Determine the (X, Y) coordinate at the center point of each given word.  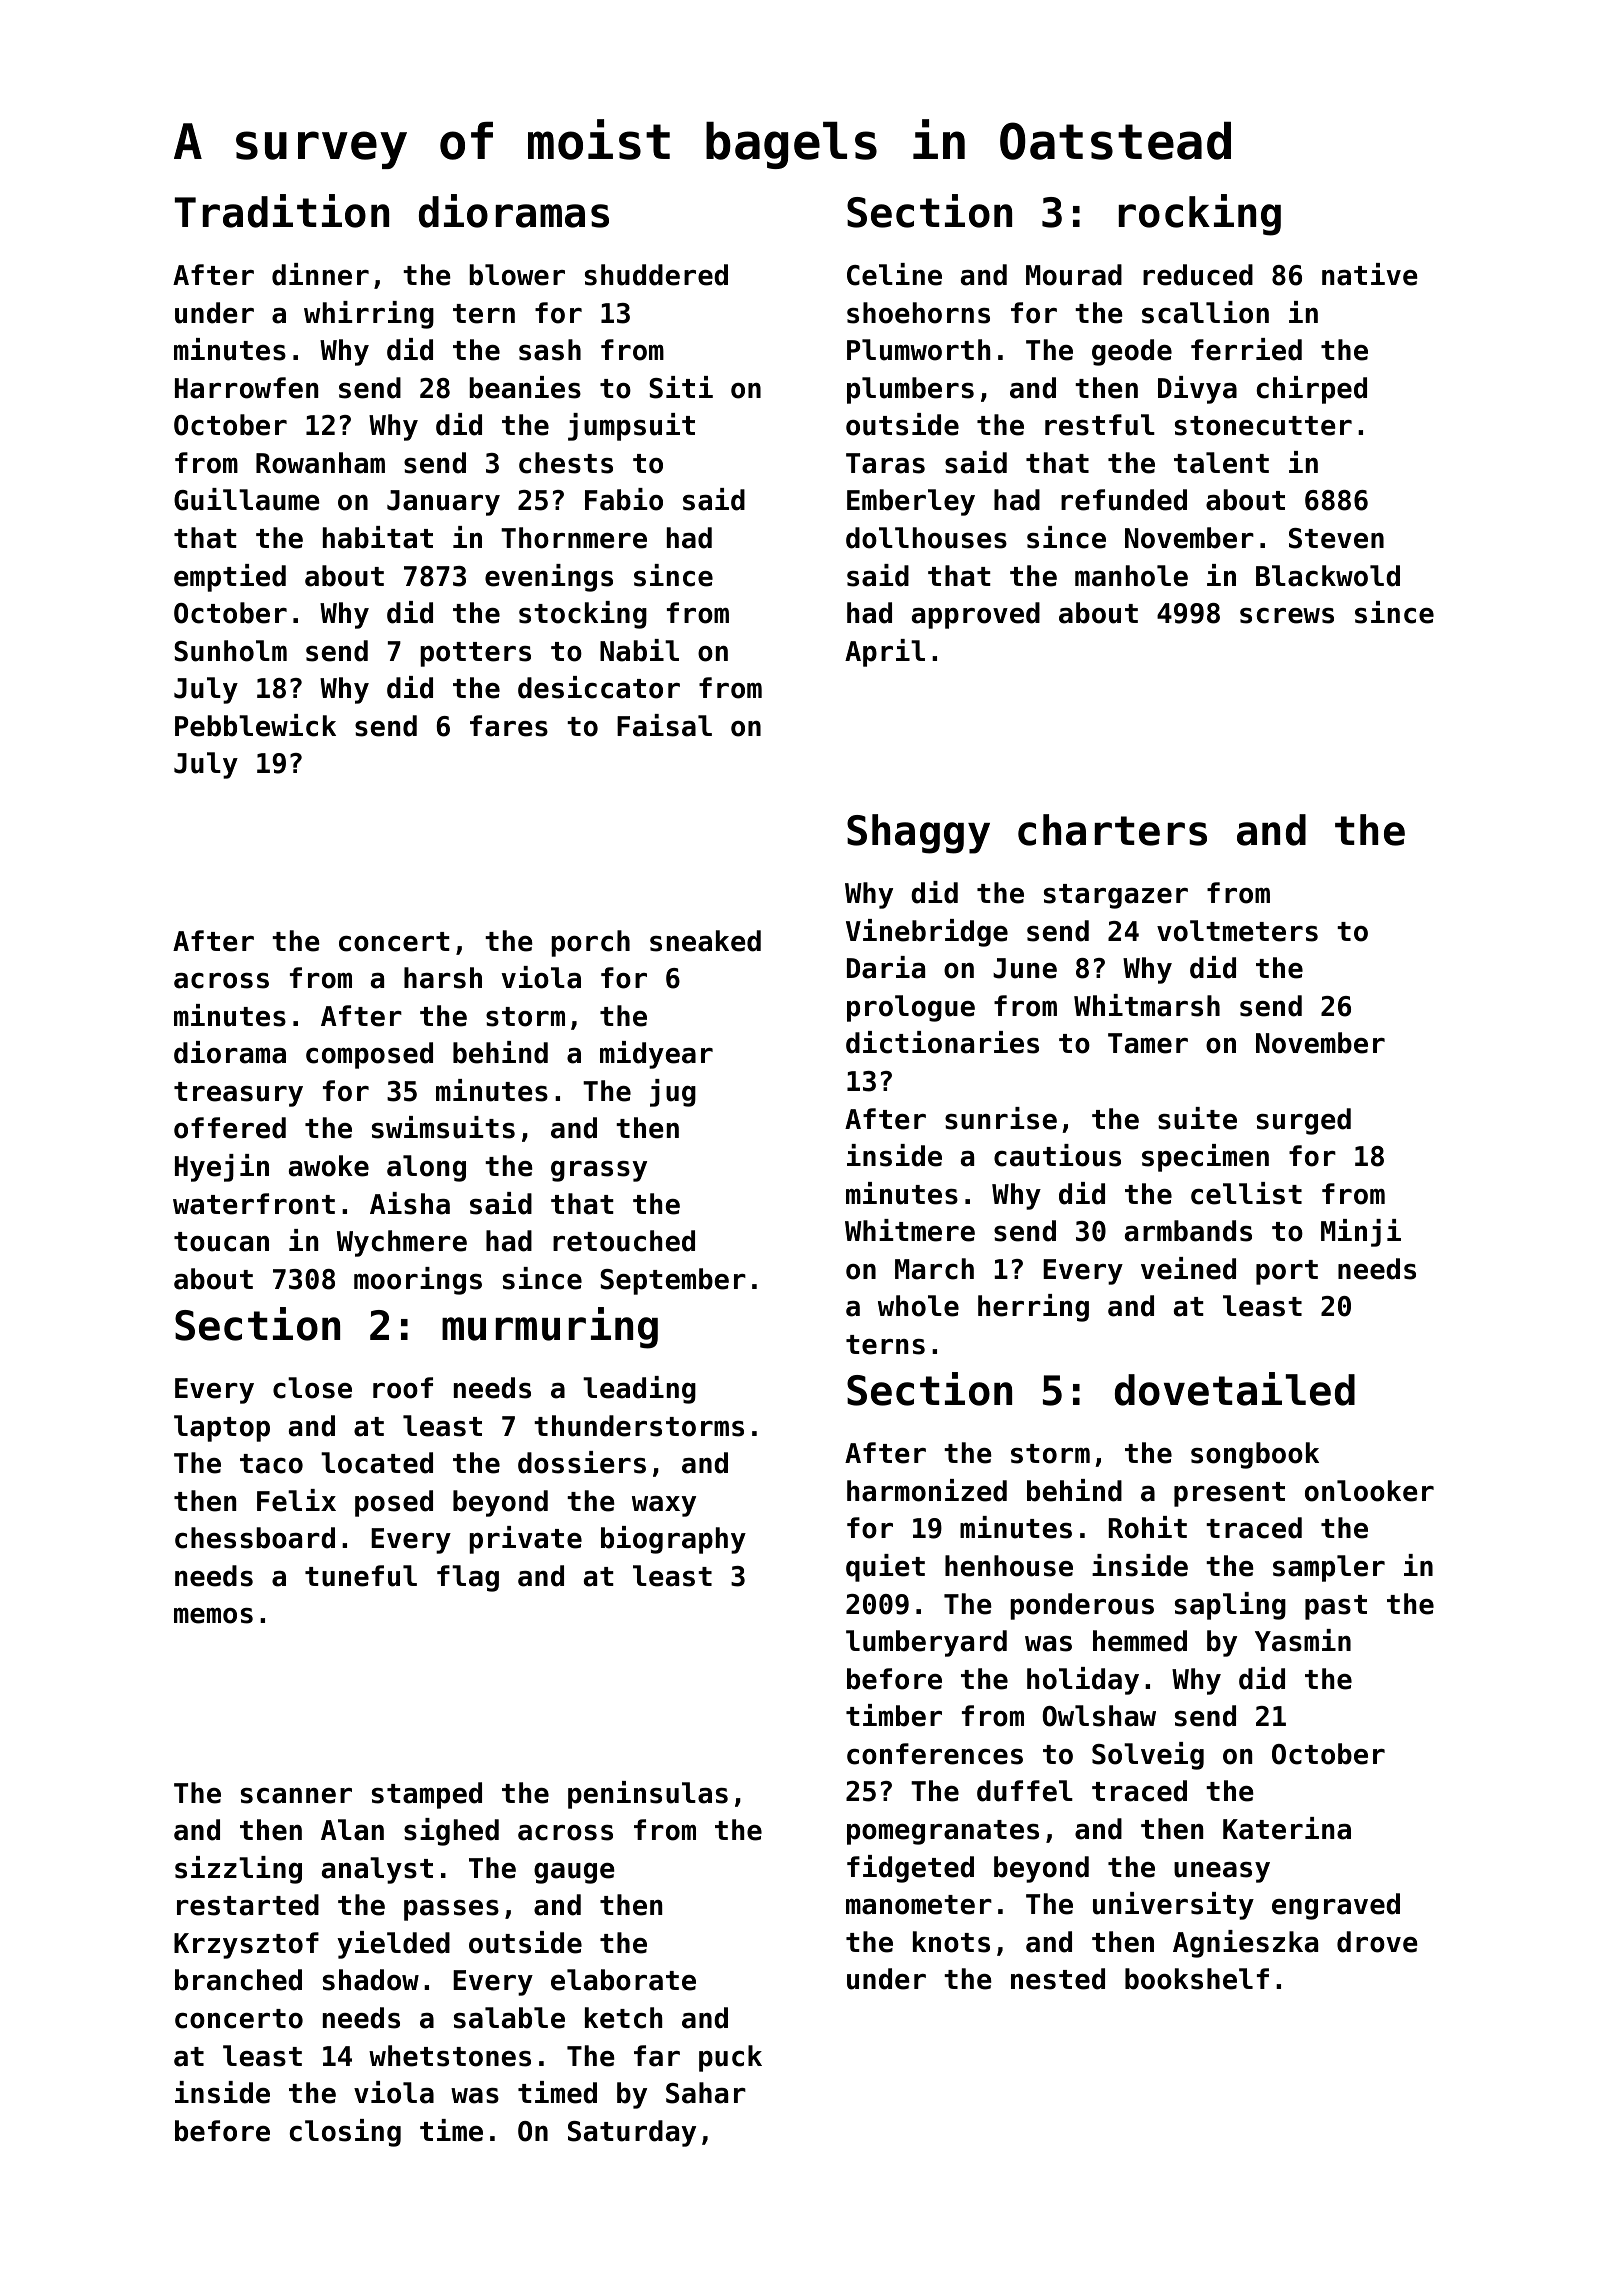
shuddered (656, 275)
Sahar (706, 2093)
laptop (222, 1428)
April (885, 653)
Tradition (282, 211)
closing (345, 2133)
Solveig (1148, 1756)
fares (509, 726)
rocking (1200, 215)
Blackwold (1328, 576)
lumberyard (926, 1643)
